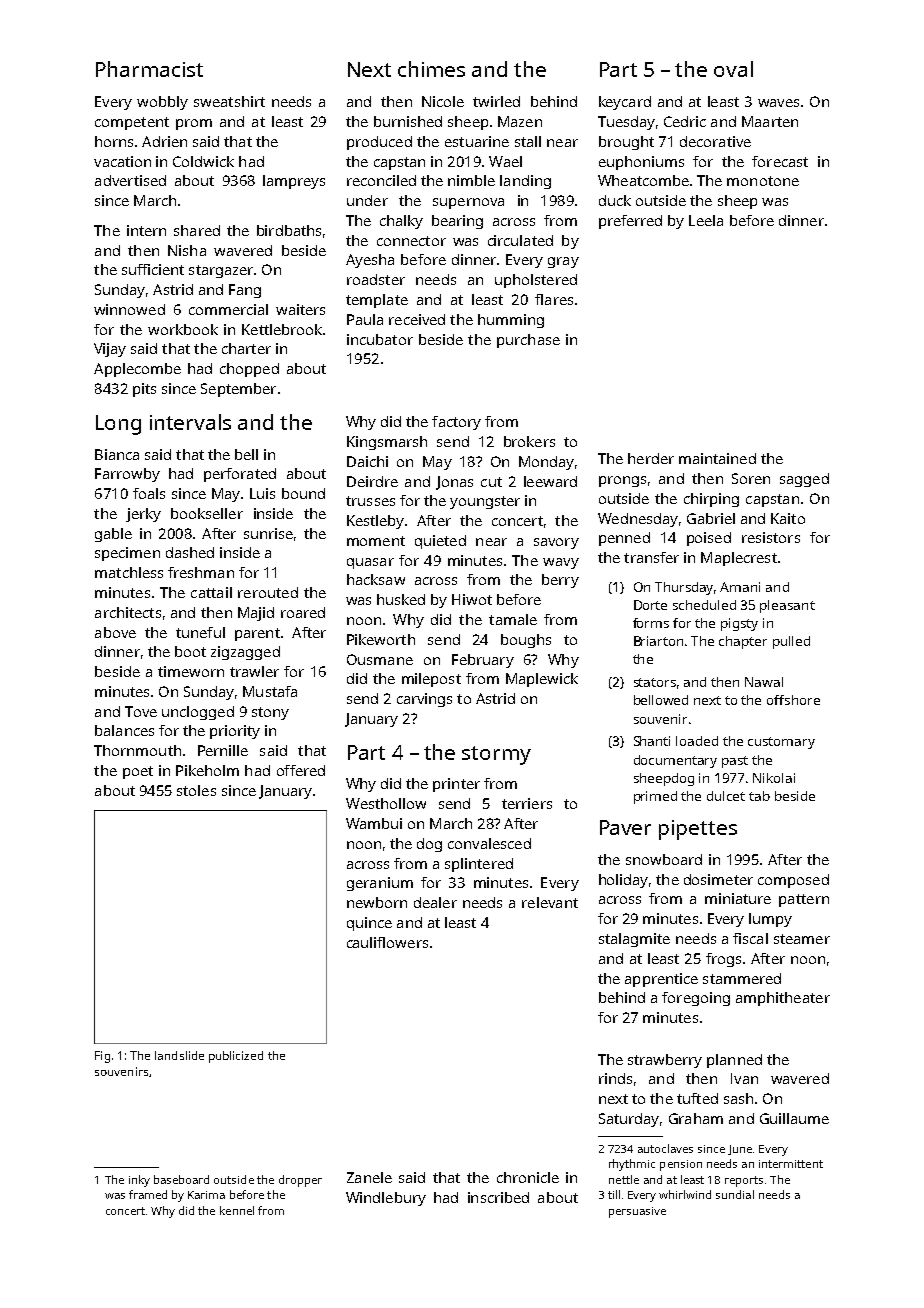  Describe the element at coordinates (254, 671) in the screenshot. I see `trawler` at that location.
